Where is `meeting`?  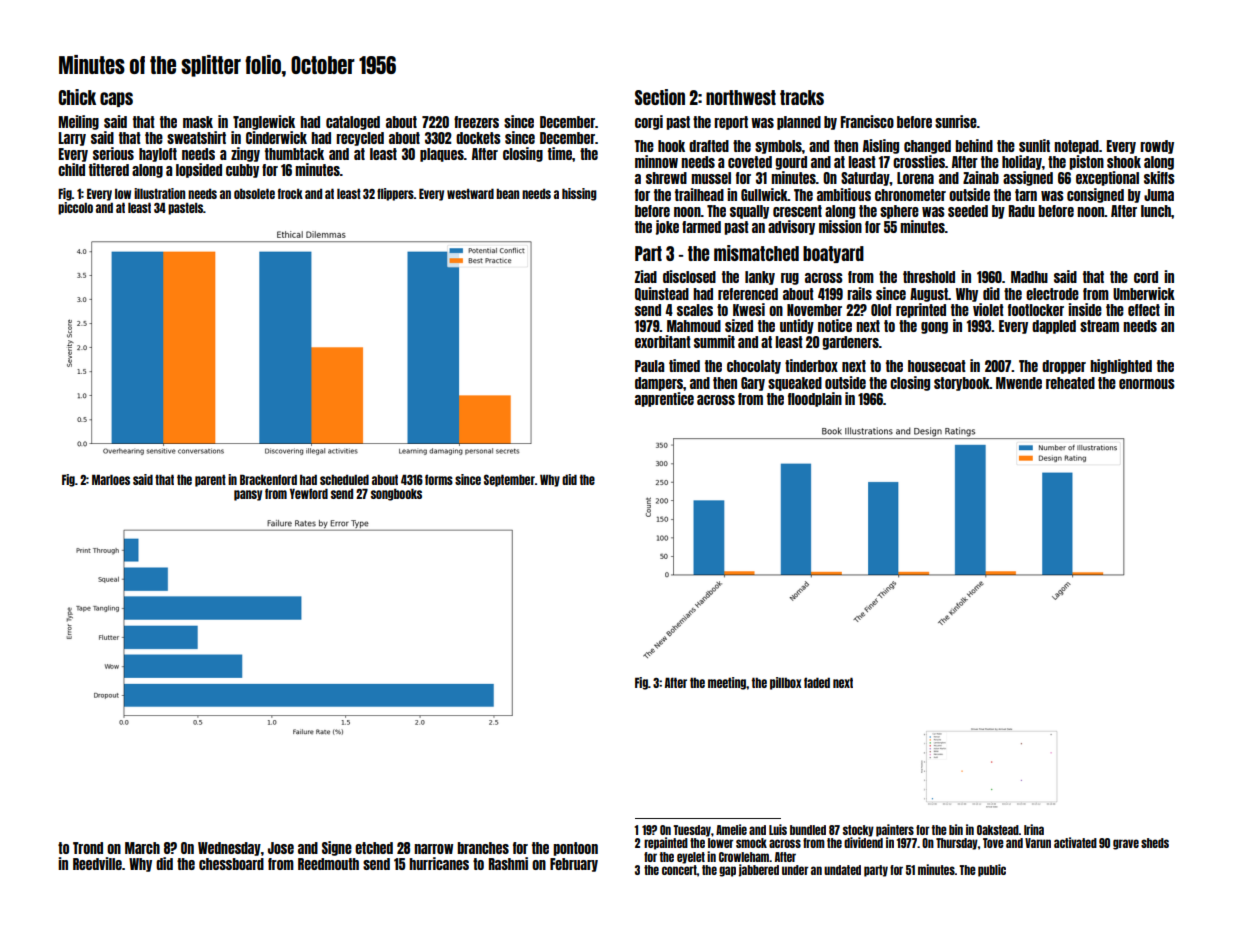 meeting is located at coordinates (727, 683).
